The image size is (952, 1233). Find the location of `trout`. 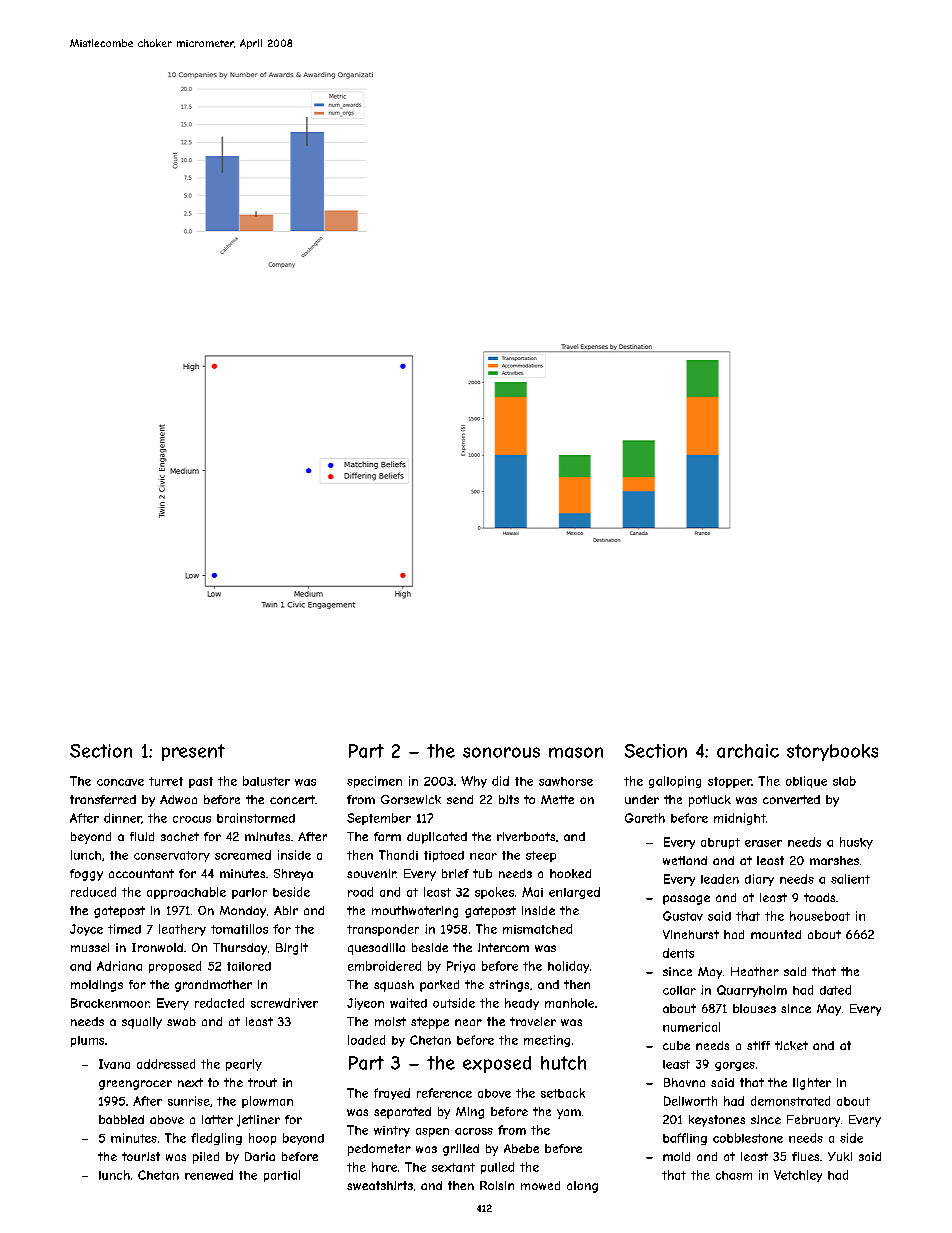

trout is located at coordinates (262, 1082).
